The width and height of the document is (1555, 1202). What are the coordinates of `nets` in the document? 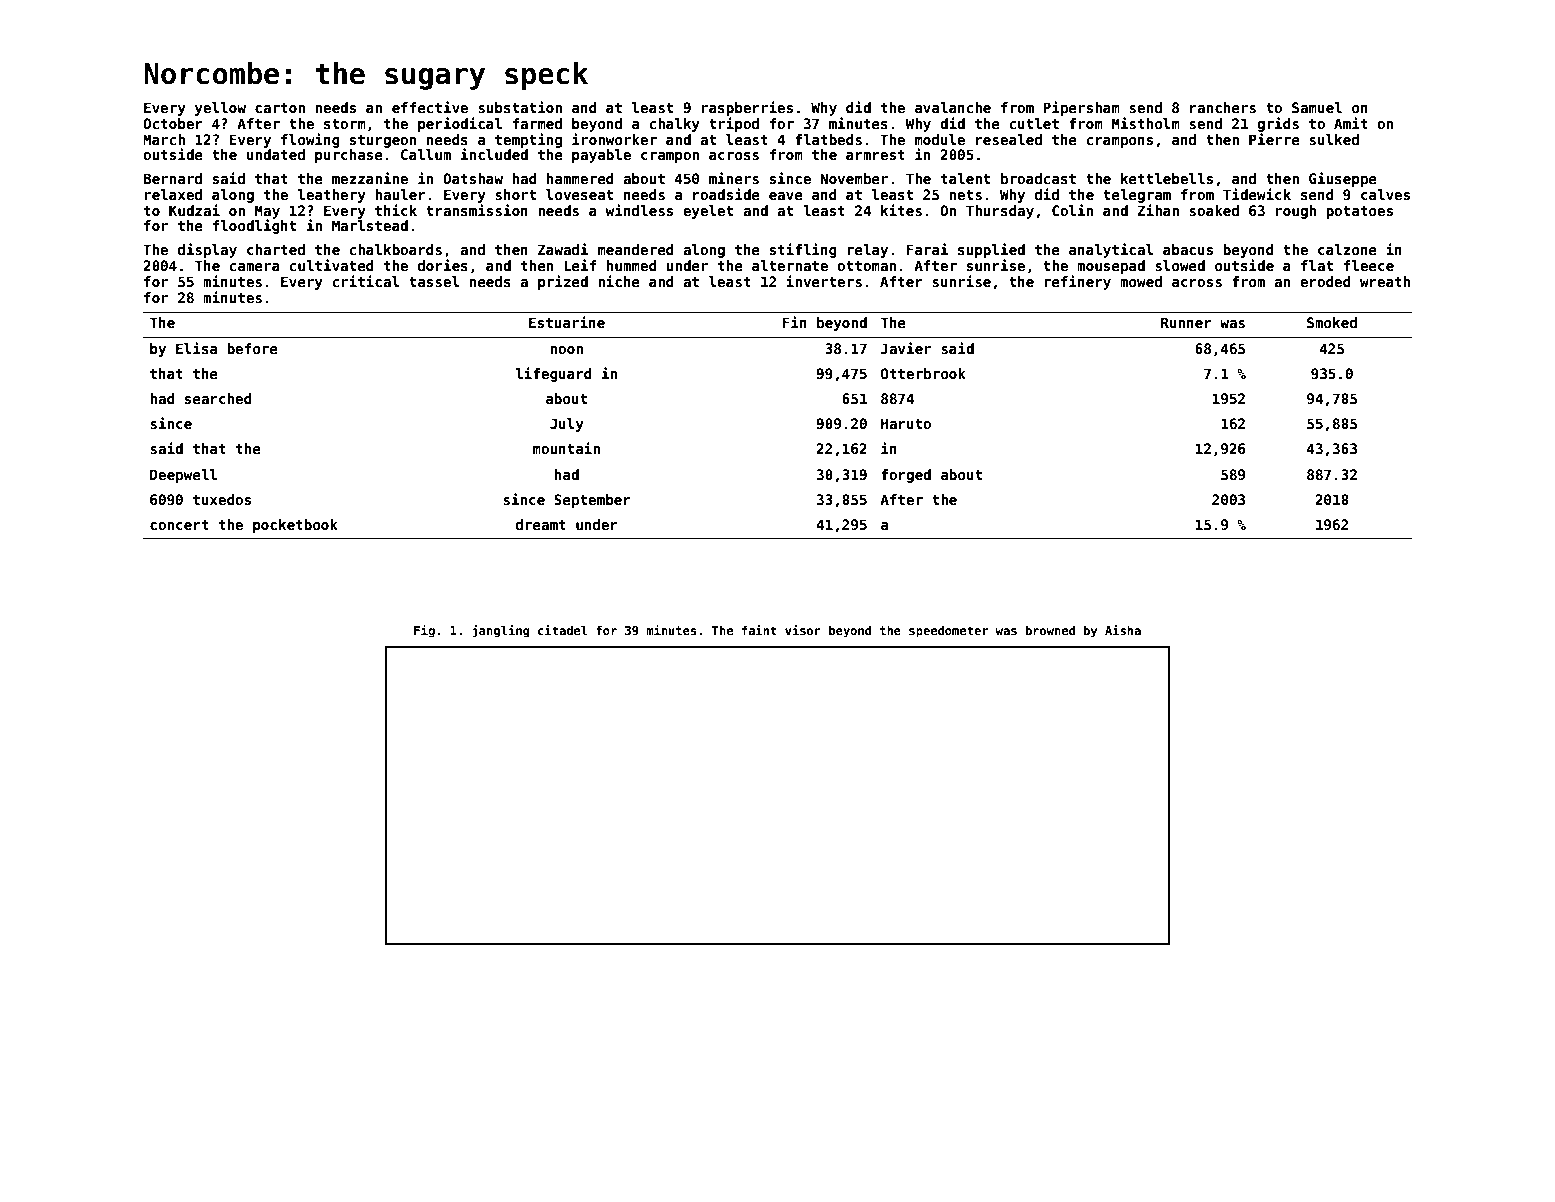 It's located at (966, 195).
